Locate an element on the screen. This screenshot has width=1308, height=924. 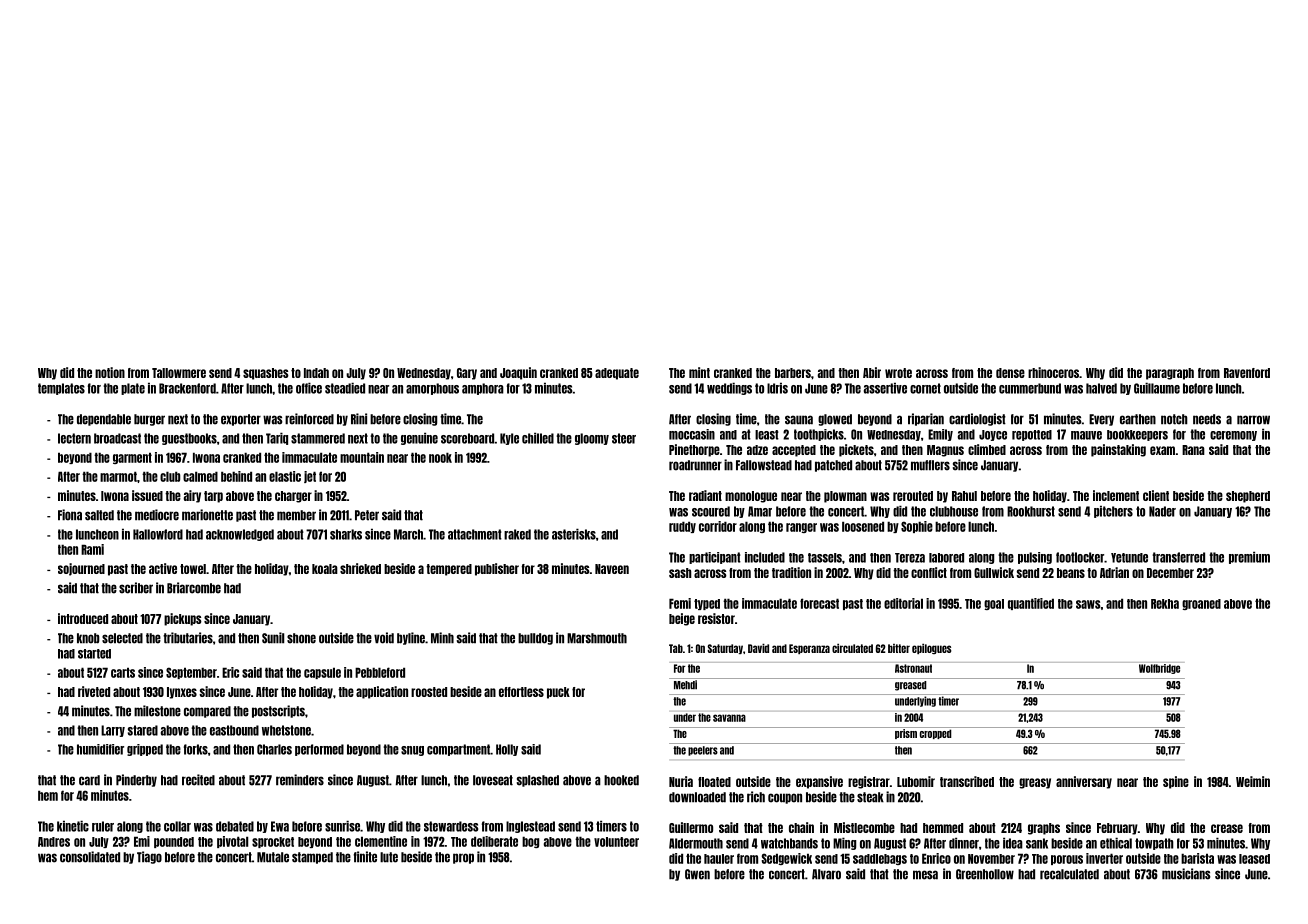
Tiago is located at coordinates (149, 857).
